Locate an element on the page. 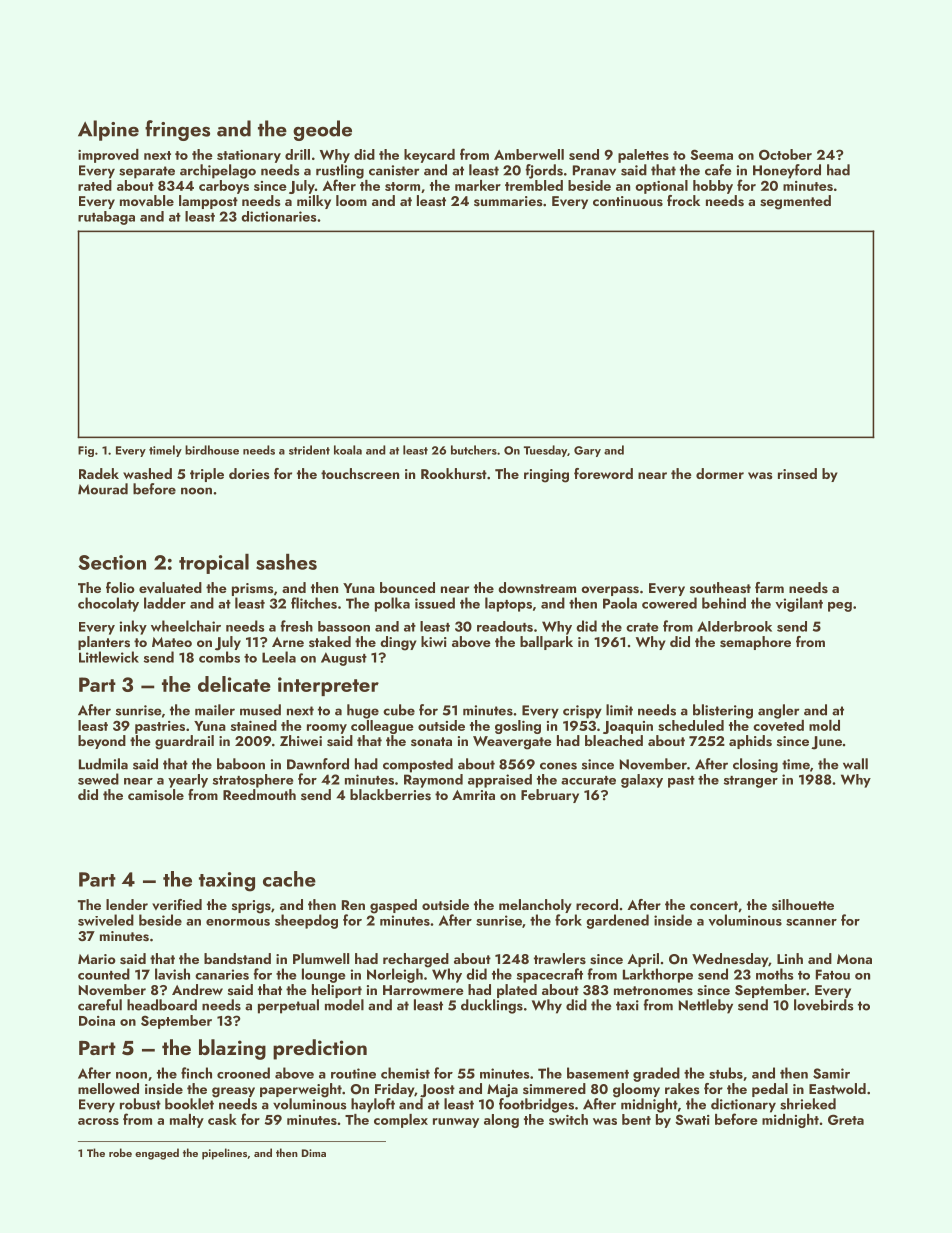 The height and width of the document is (1233, 952). cafe is located at coordinates (718, 170).
